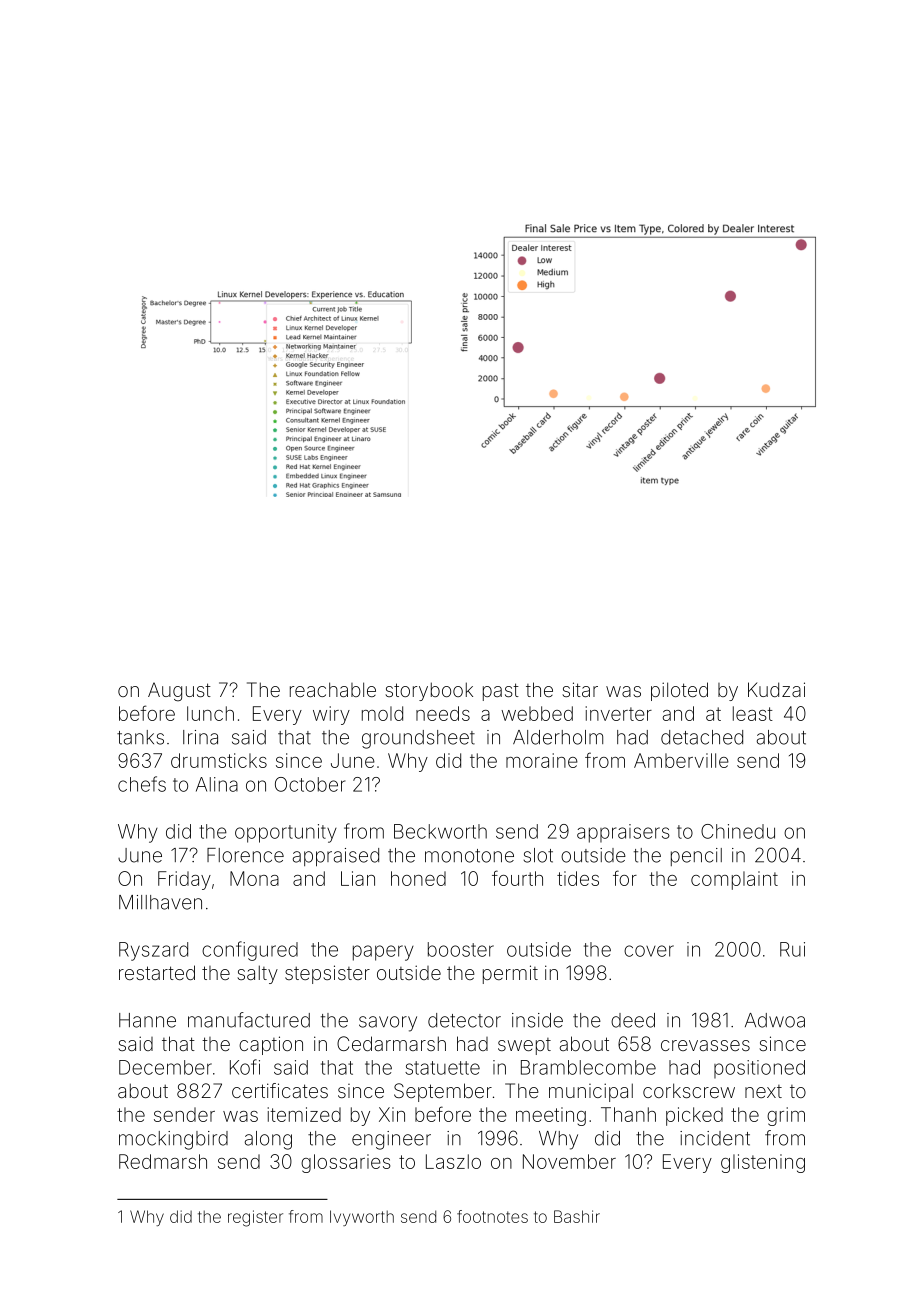 The width and height of the screenshot is (924, 1311). Describe the element at coordinates (163, 1161) in the screenshot. I see `Redmarsh` at that location.
